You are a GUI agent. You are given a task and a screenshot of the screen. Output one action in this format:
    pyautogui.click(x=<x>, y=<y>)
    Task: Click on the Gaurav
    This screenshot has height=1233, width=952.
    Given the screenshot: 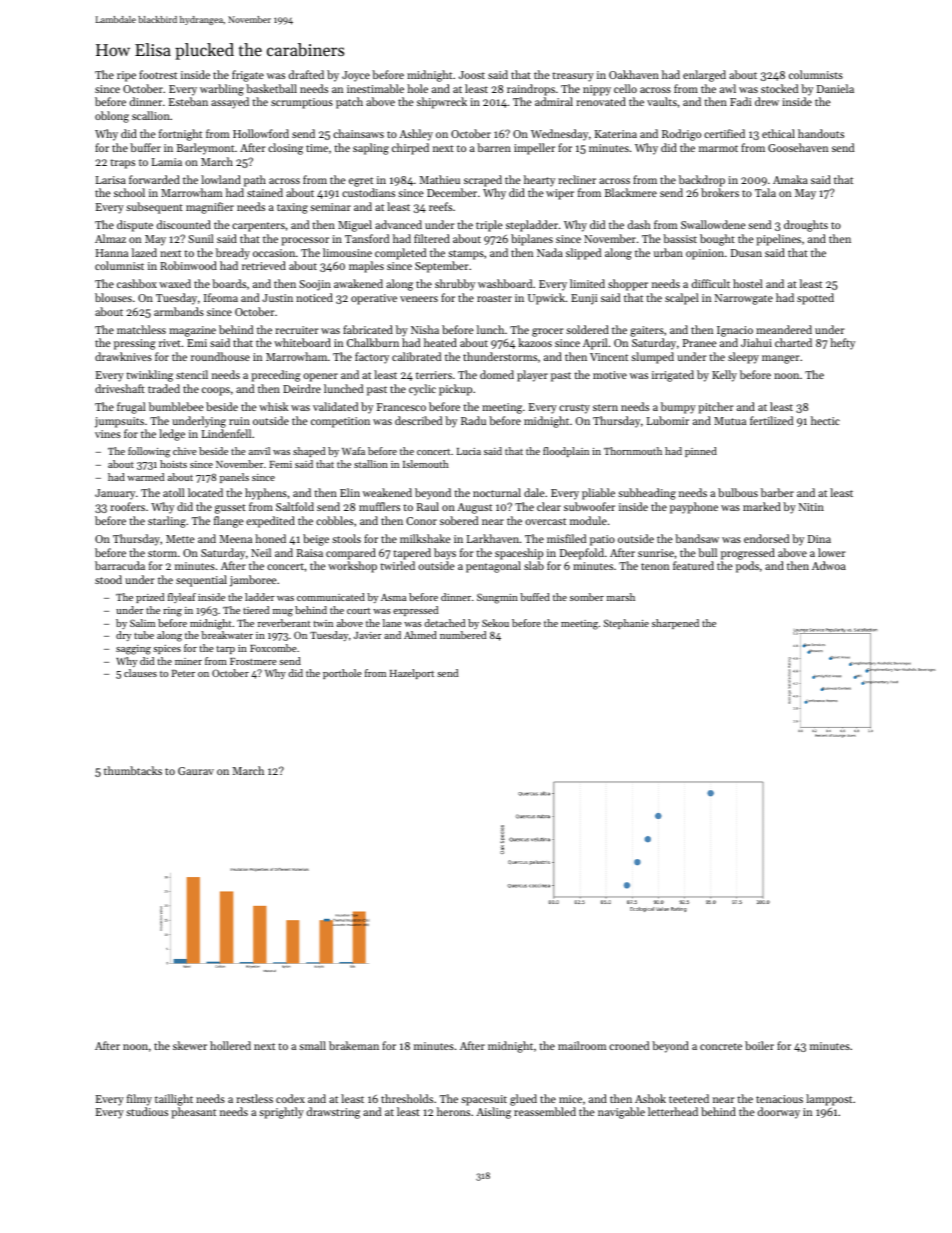 What is the action you would take?
    pyautogui.click(x=196, y=771)
